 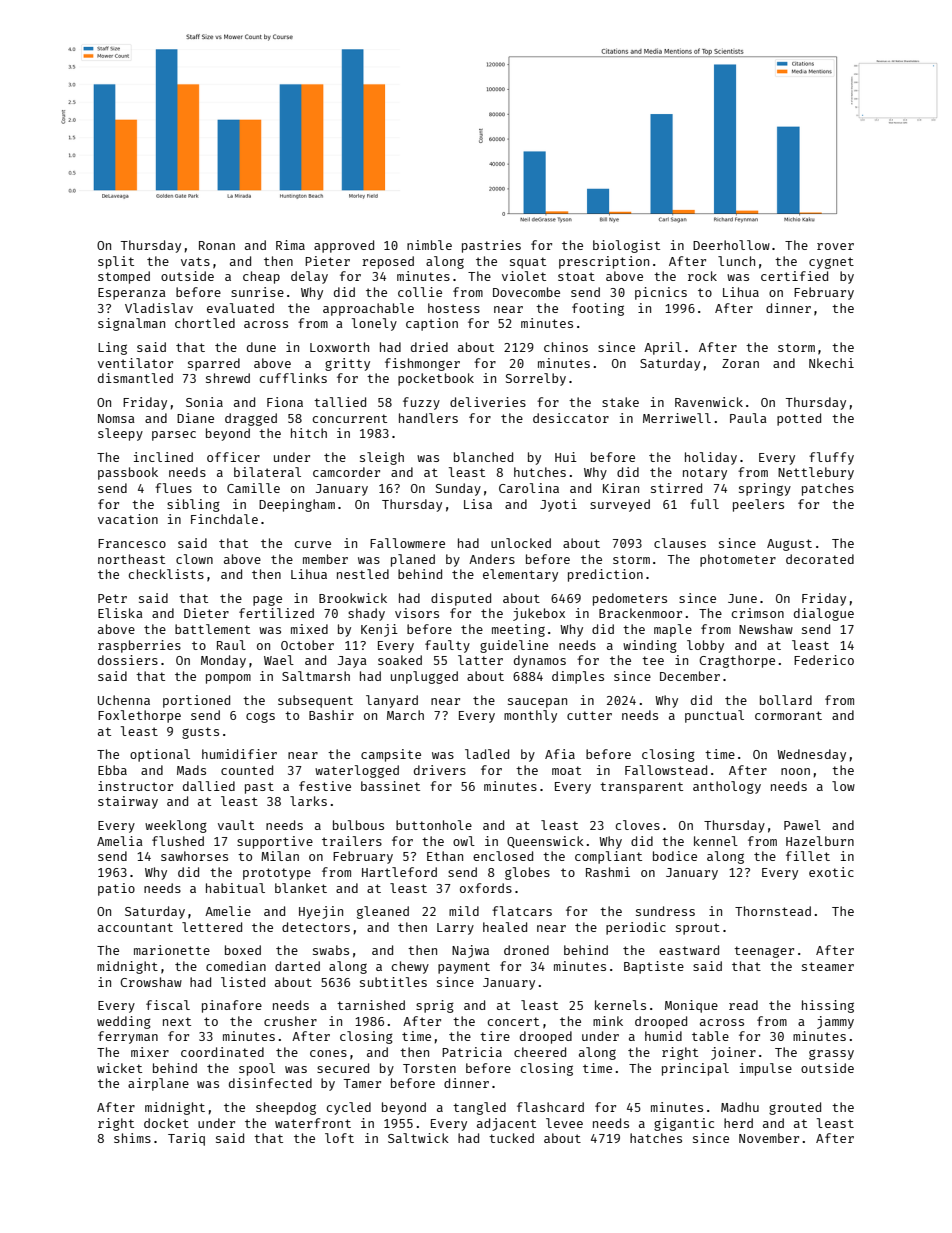 What do you see at coordinates (520, 575) in the page?
I see `elementary` at bounding box center [520, 575].
